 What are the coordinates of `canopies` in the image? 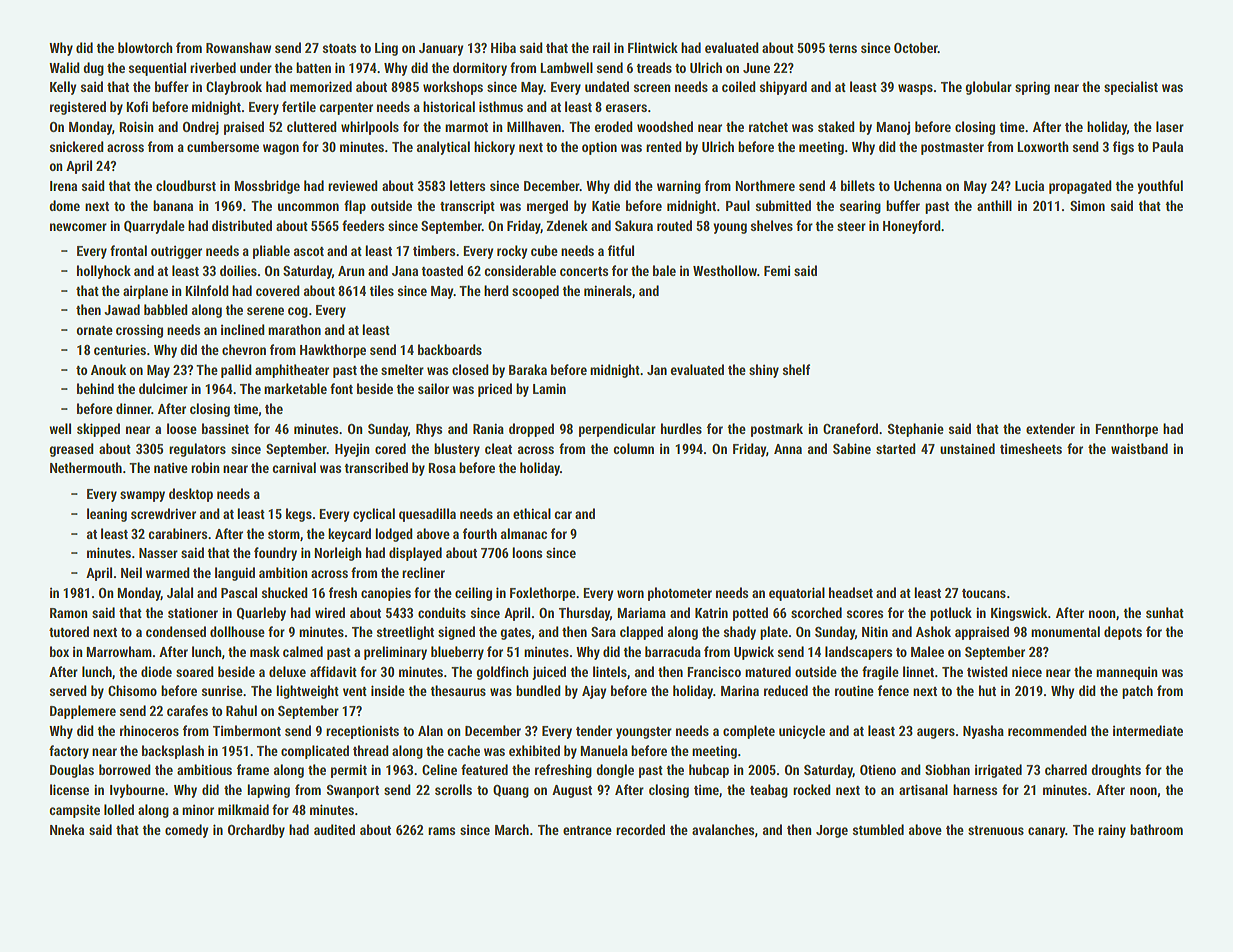 It's located at (386, 594).
